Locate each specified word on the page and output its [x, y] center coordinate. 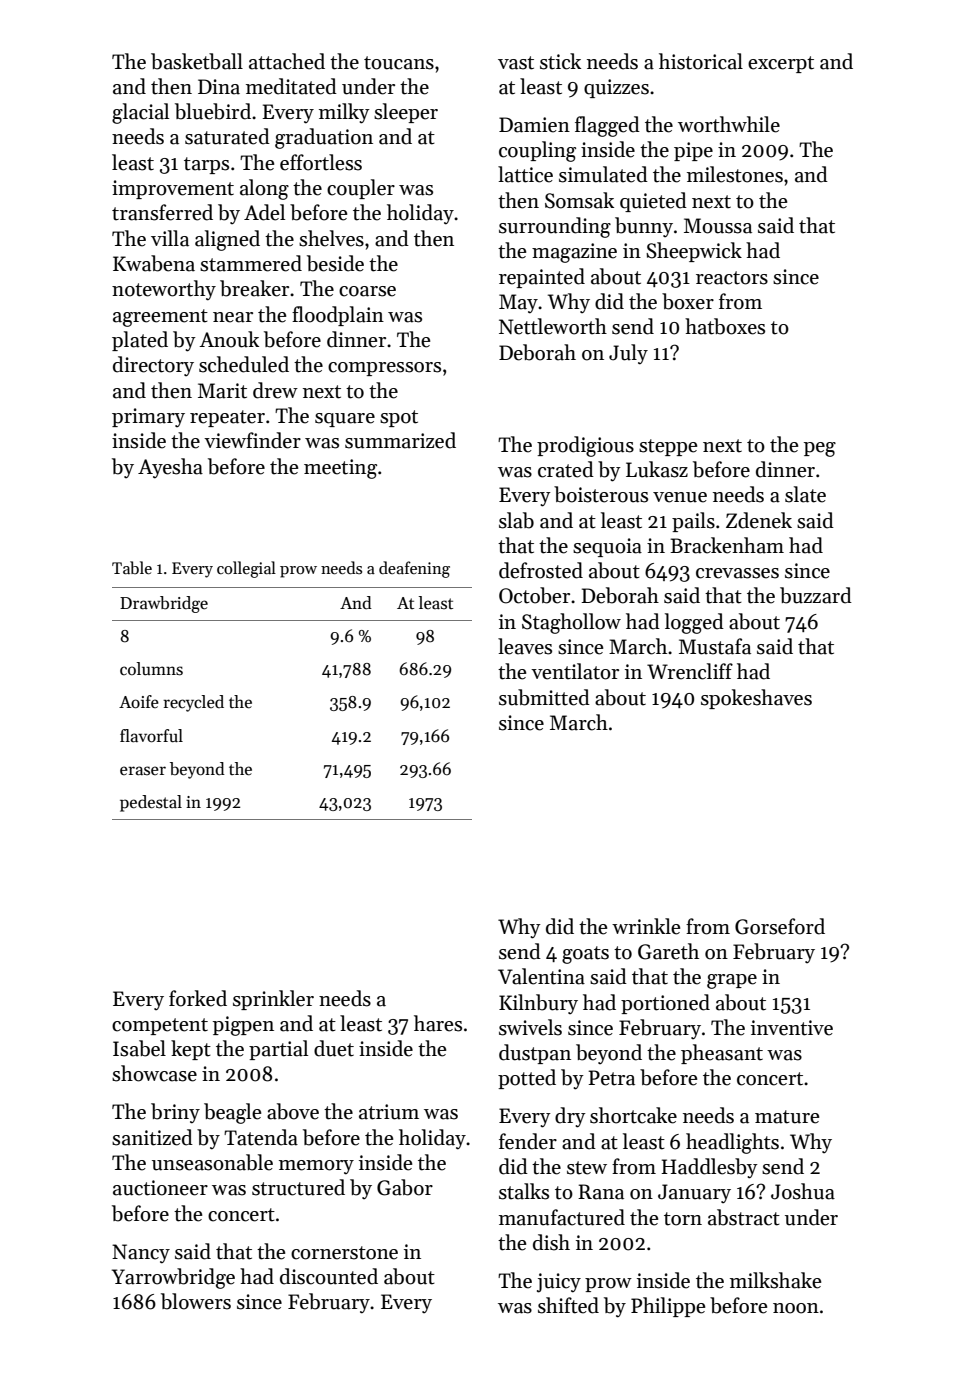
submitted [544, 697]
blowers [196, 1301]
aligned [227, 240]
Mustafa [715, 646]
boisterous [601, 494]
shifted [568, 1305]
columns [151, 669]
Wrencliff [690, 671]
